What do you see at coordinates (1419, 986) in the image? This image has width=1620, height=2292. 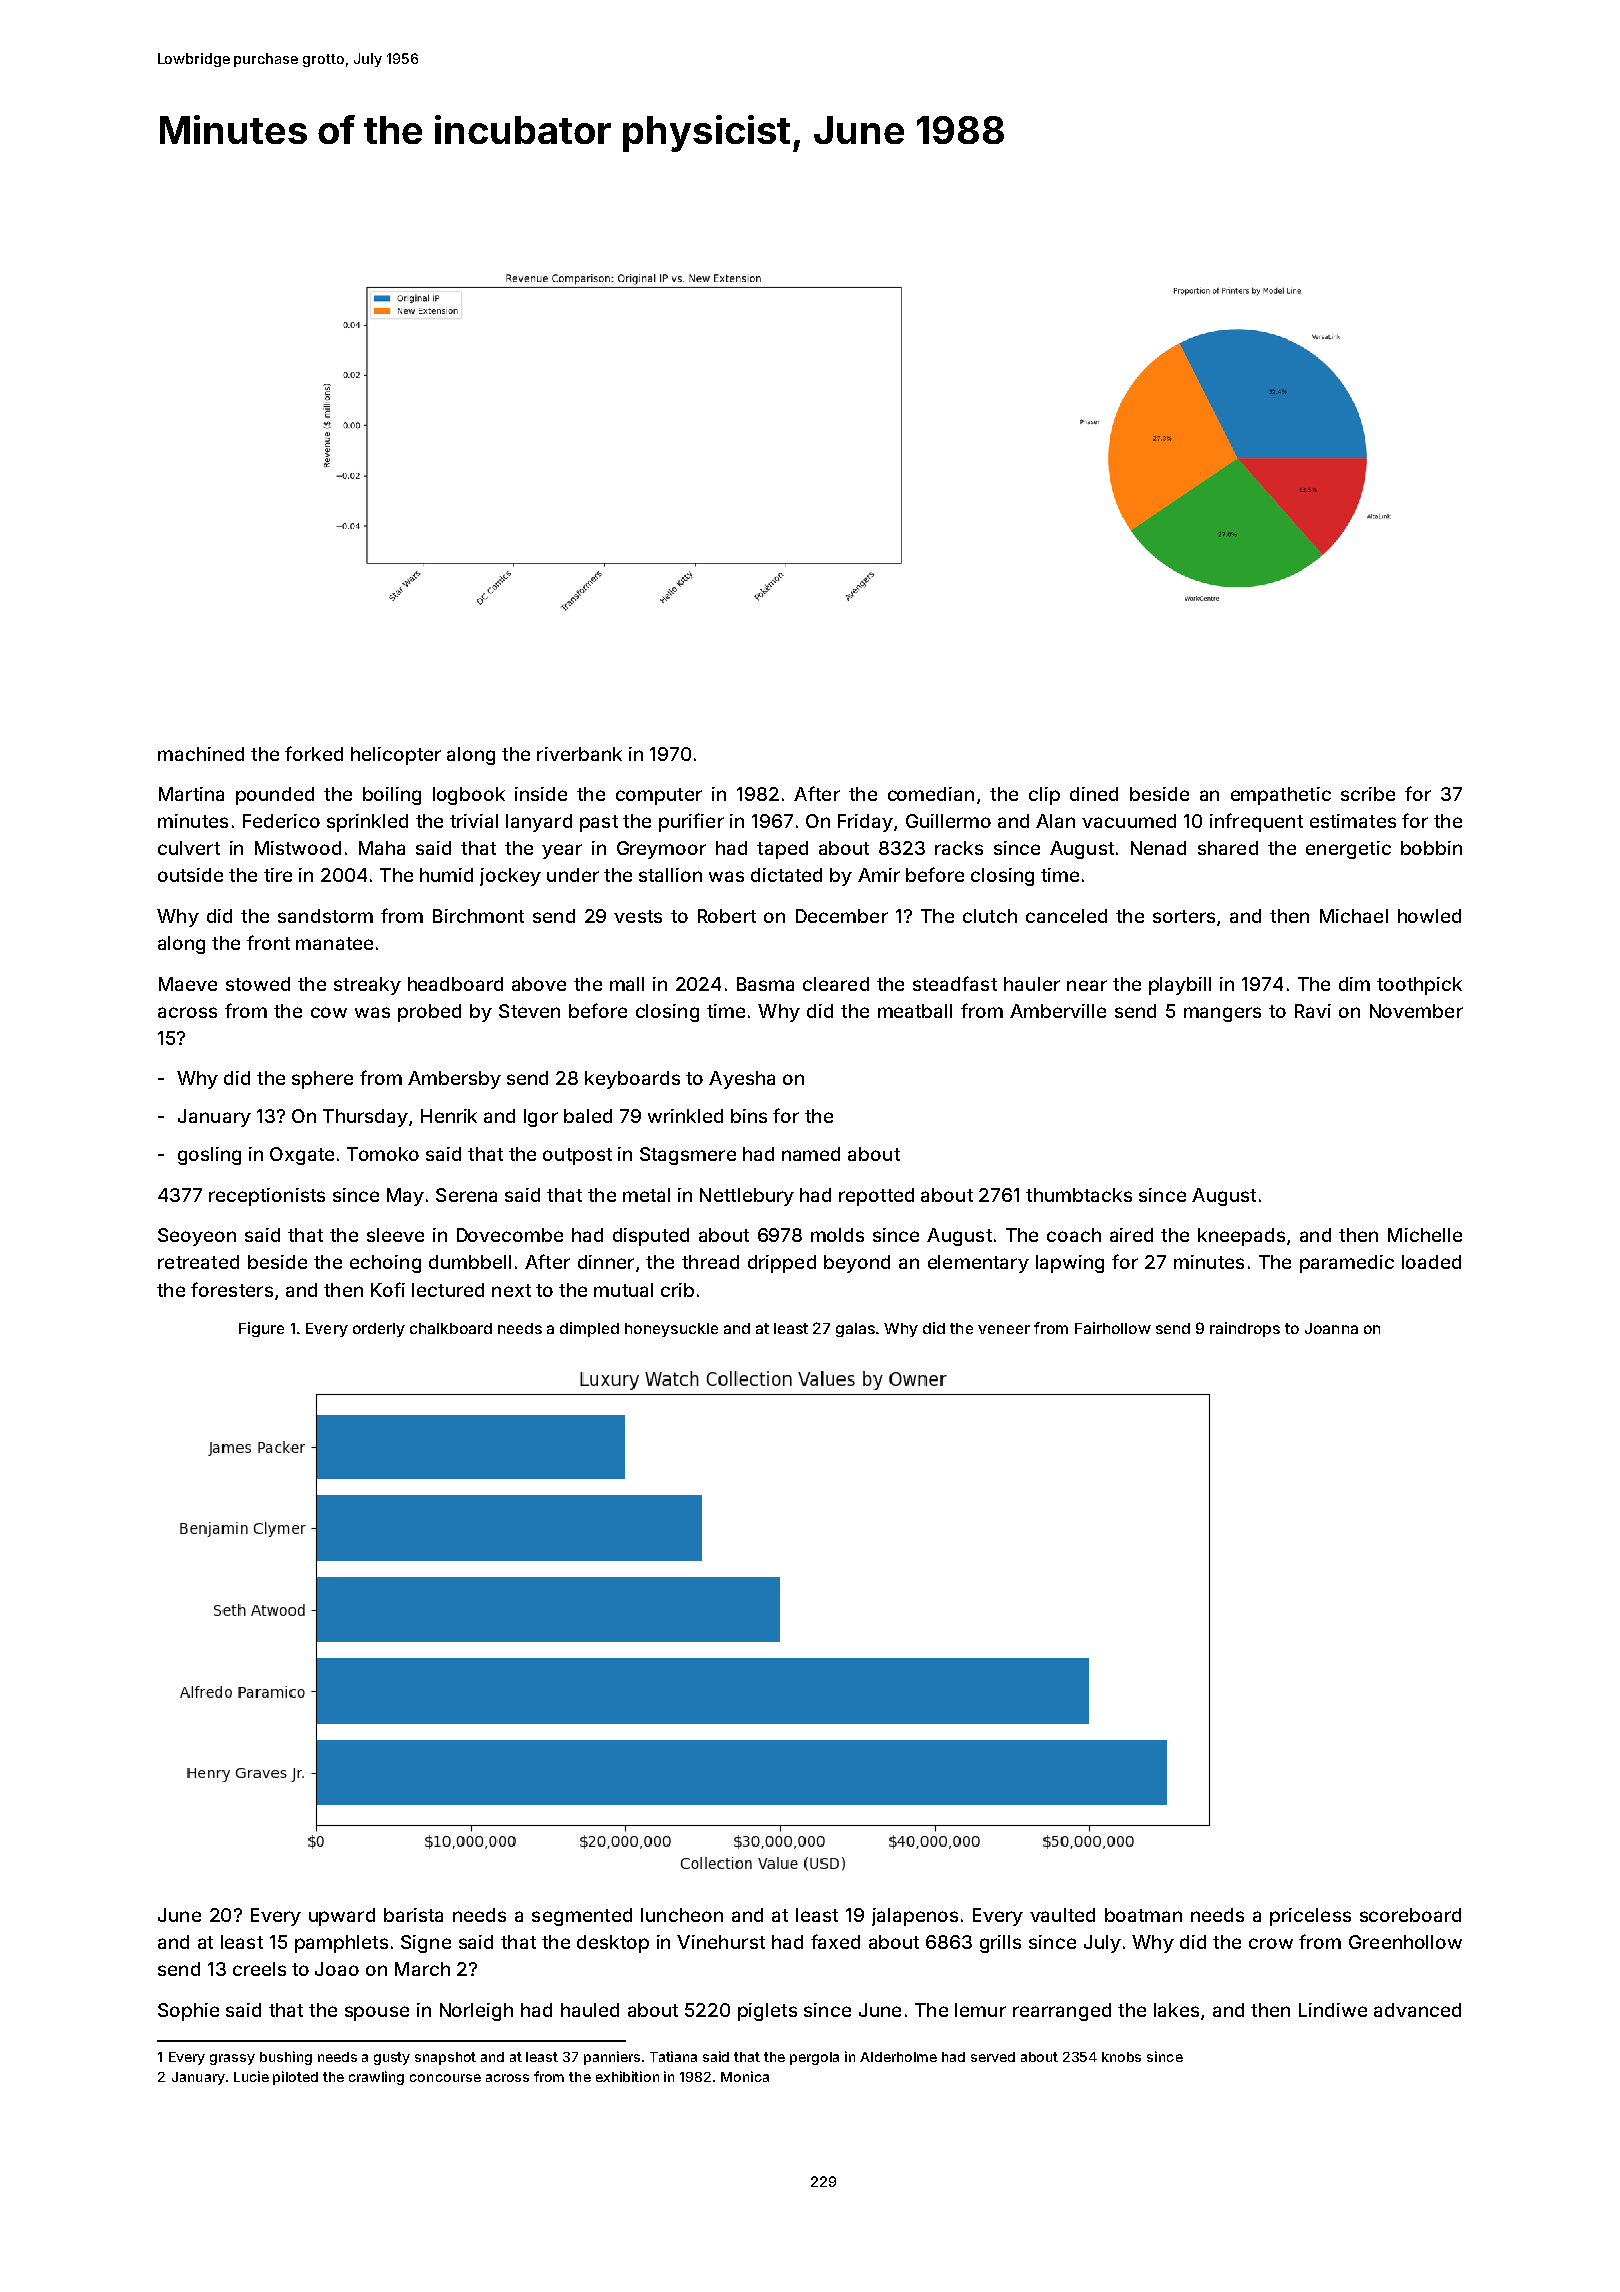 I see `toothpick` at bounding box center [1419, 986].
